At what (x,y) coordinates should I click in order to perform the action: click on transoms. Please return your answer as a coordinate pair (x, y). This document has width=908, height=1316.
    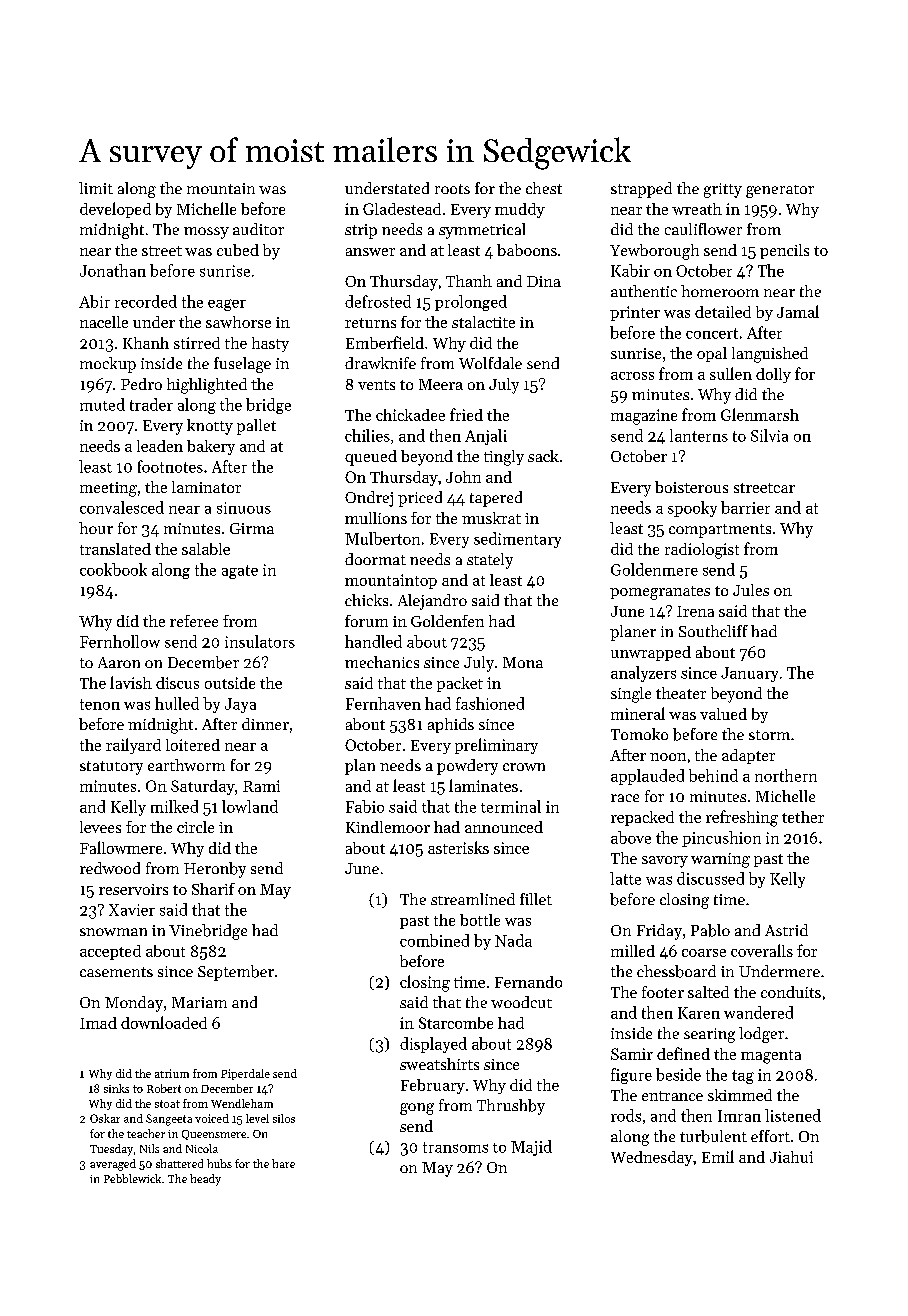
    Looking at the image, I should click on (455, 1147).
